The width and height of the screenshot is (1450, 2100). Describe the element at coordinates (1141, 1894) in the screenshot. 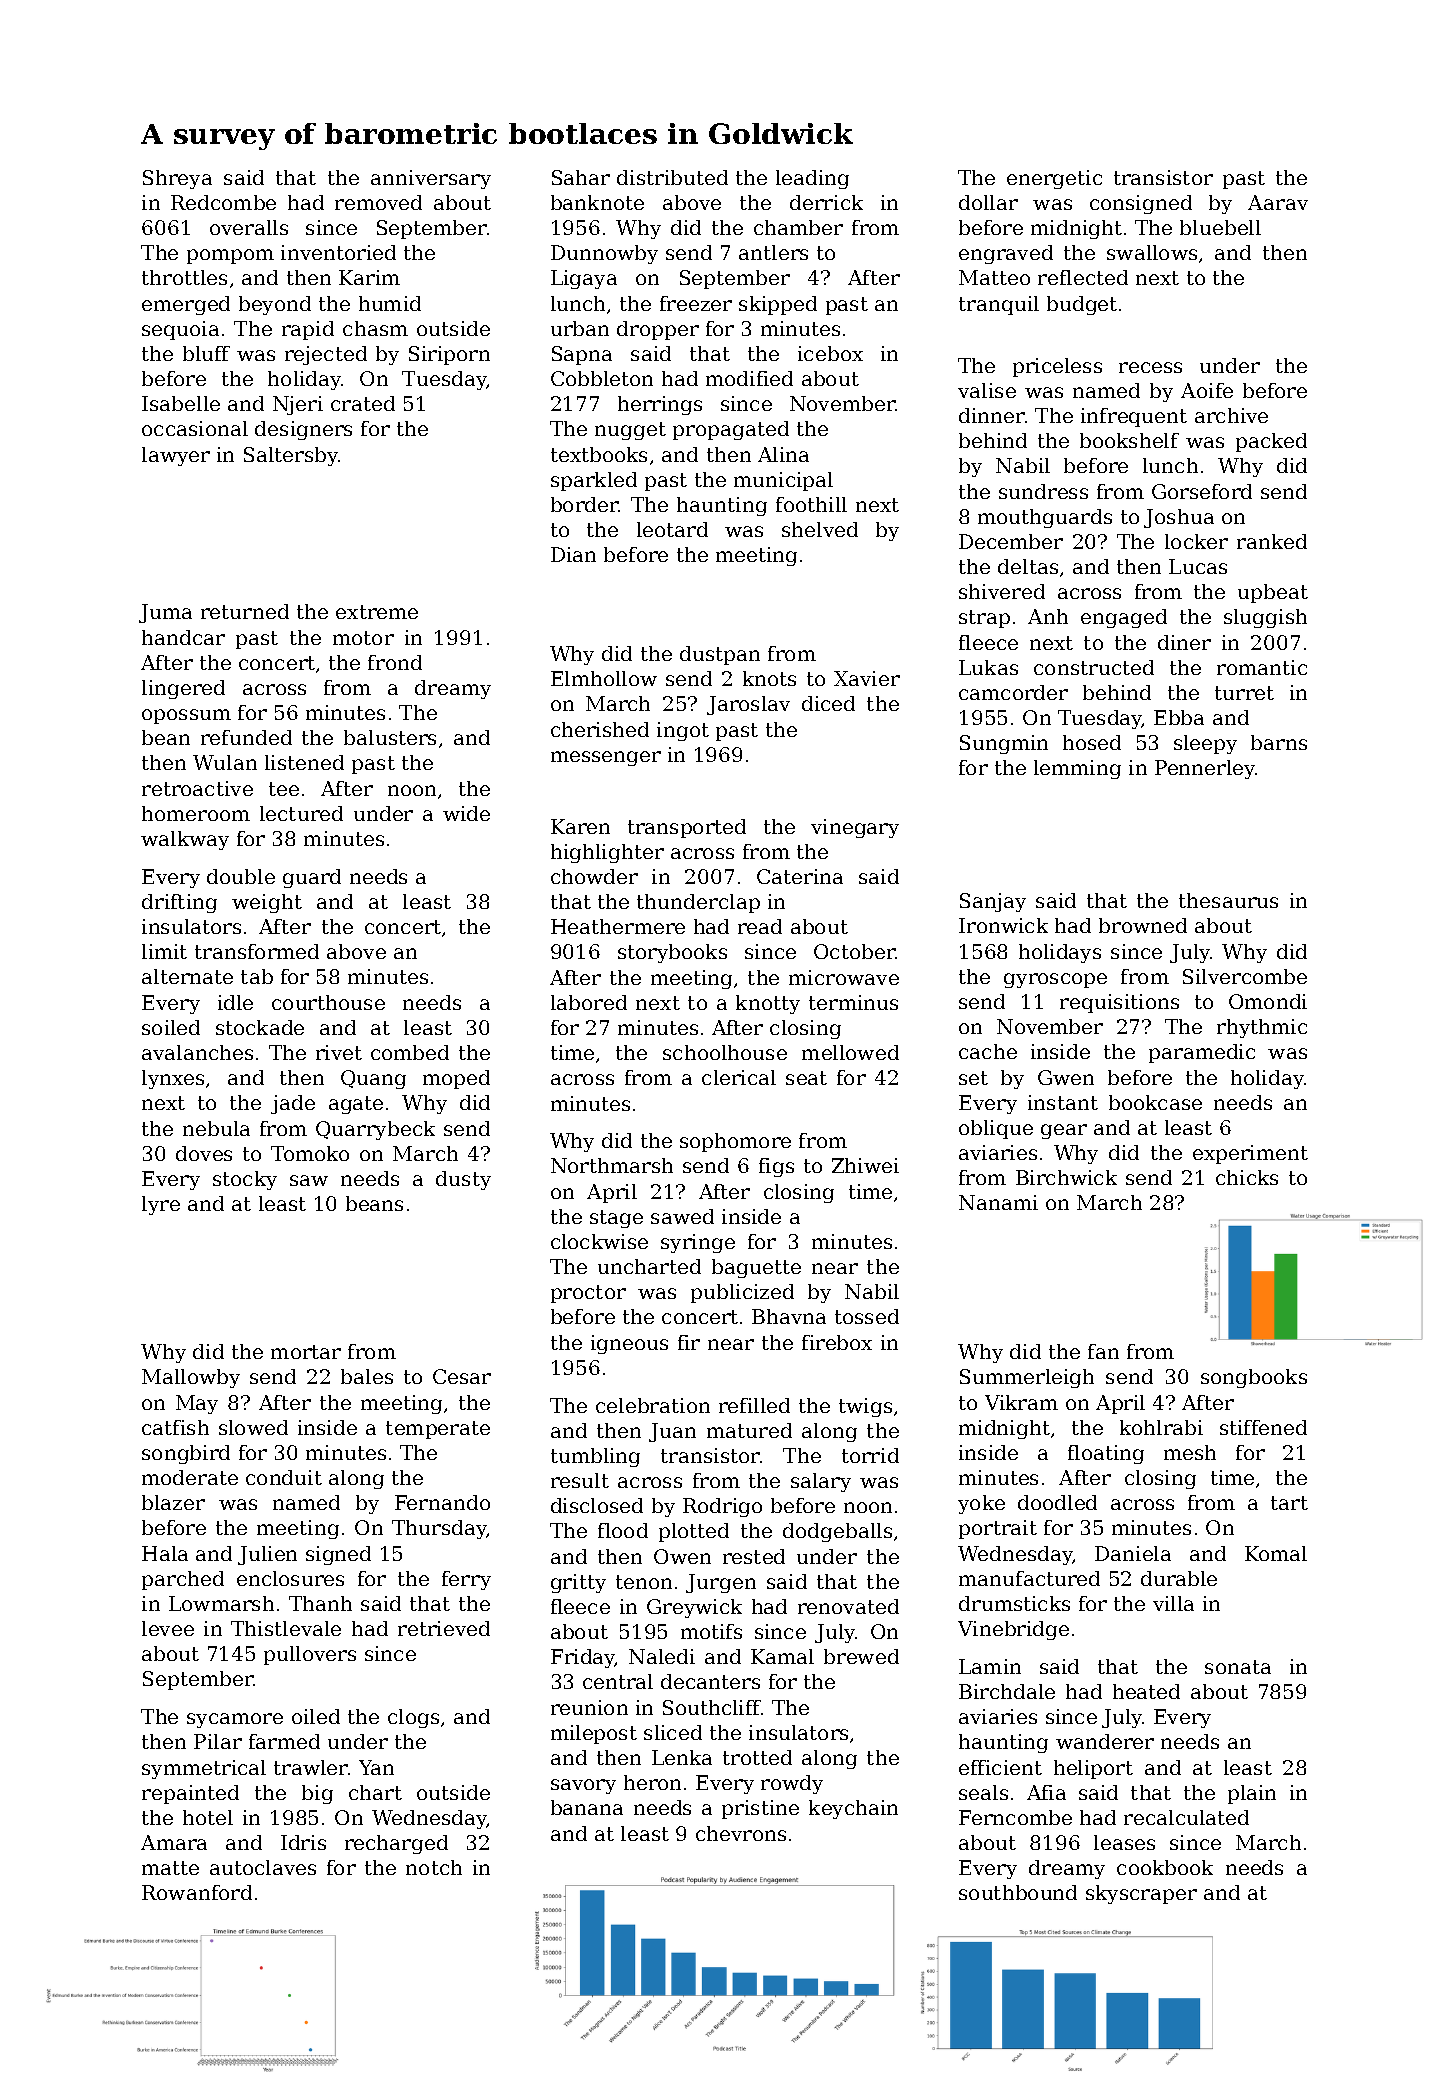

I see `skyscraper` at that location.
